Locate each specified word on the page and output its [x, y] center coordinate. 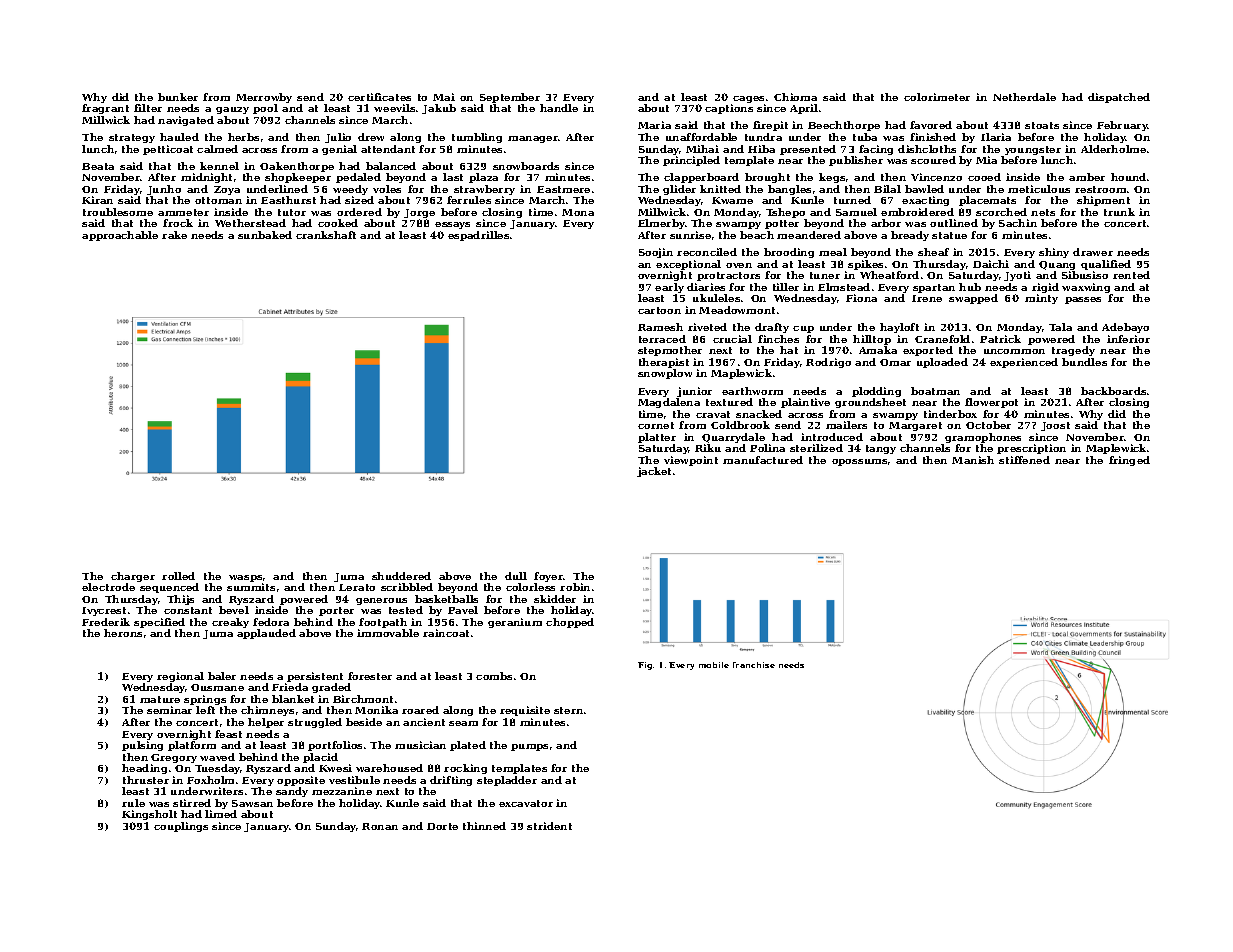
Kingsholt [149, 815]
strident [549, 826]
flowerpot [991, 403]
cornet [656, 425]
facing [876, 150]
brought [767, 178]
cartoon [659, 310]
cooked [338, 223]
